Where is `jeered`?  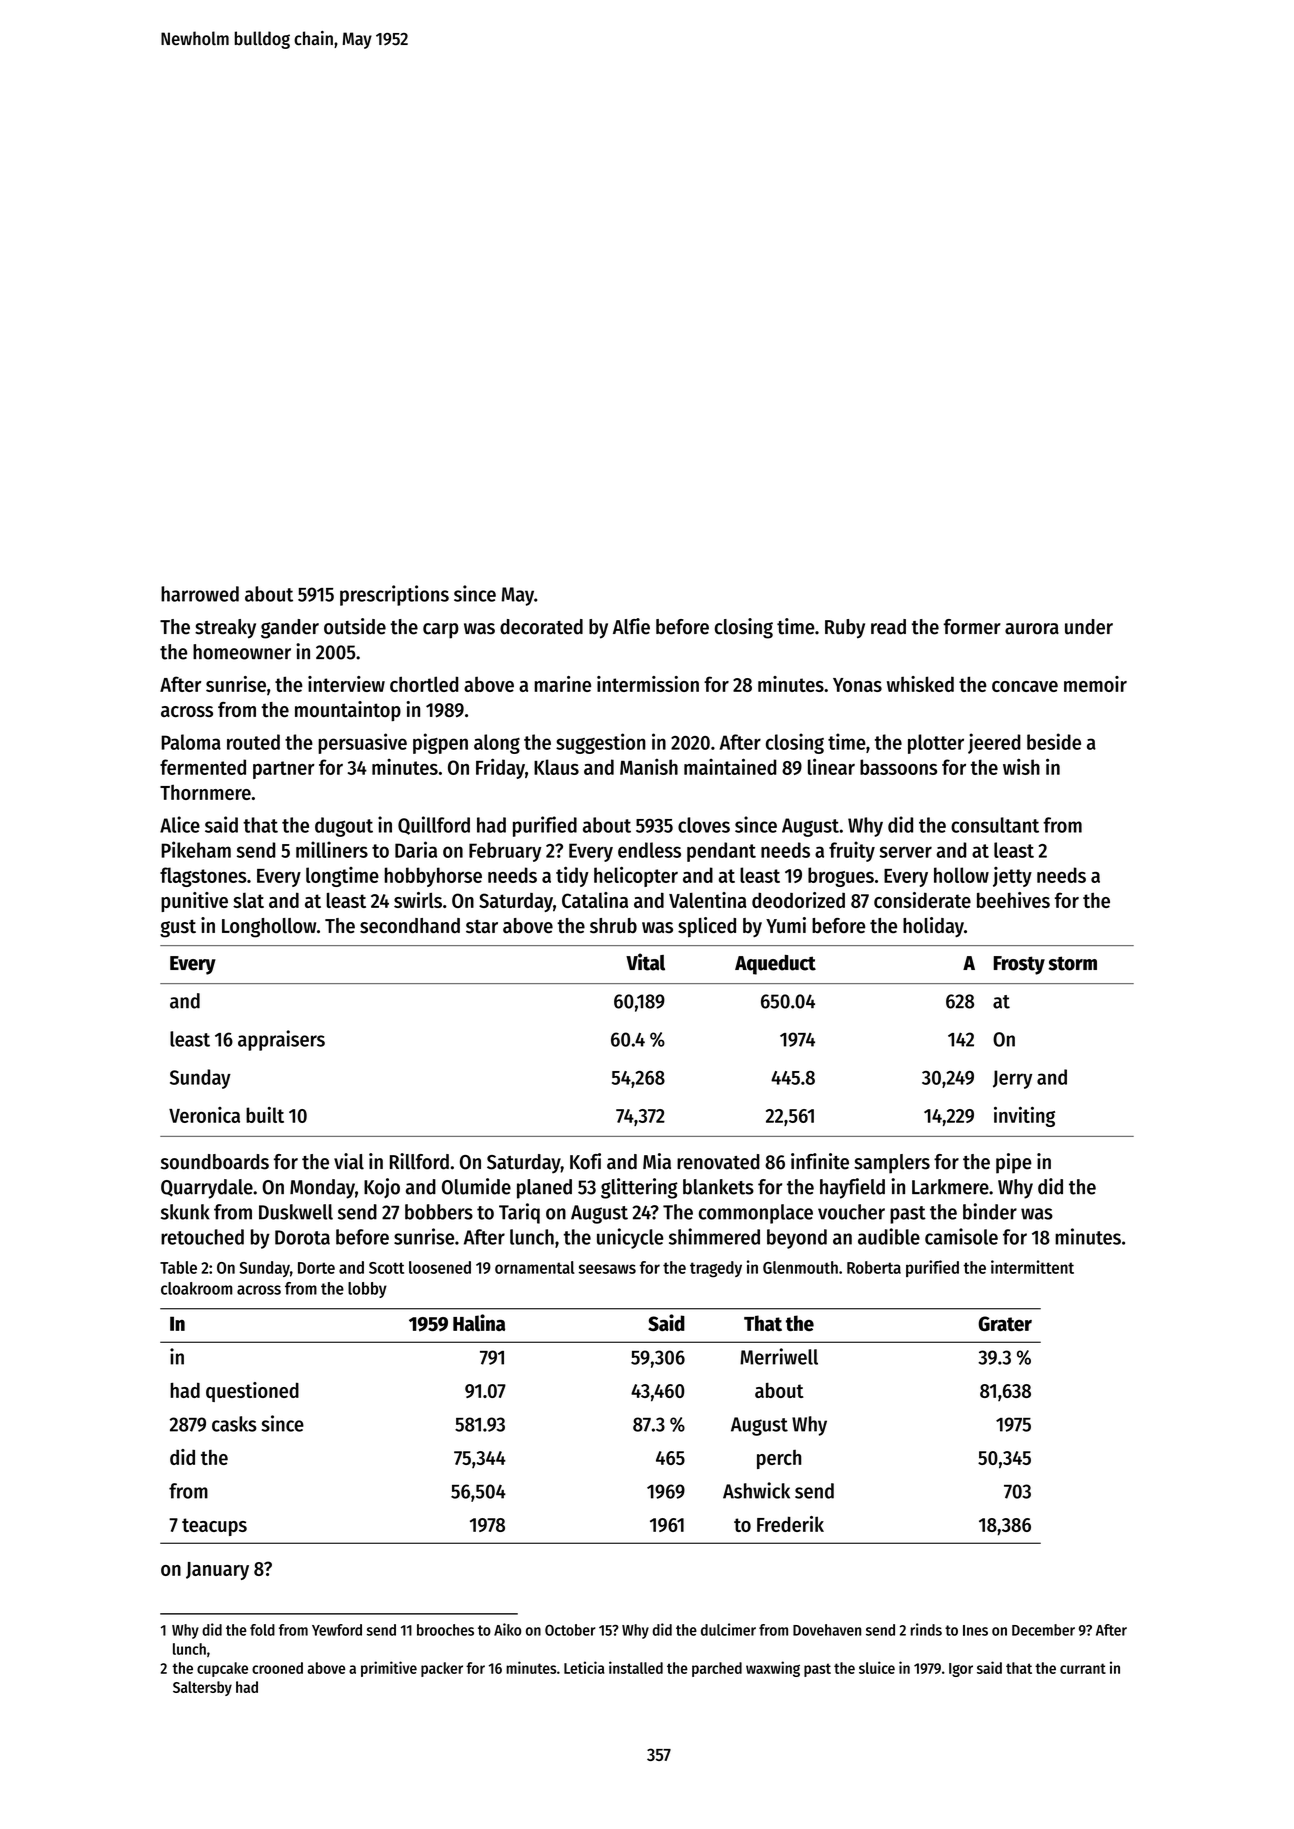 jeered is located at coordinates (994, 743).
